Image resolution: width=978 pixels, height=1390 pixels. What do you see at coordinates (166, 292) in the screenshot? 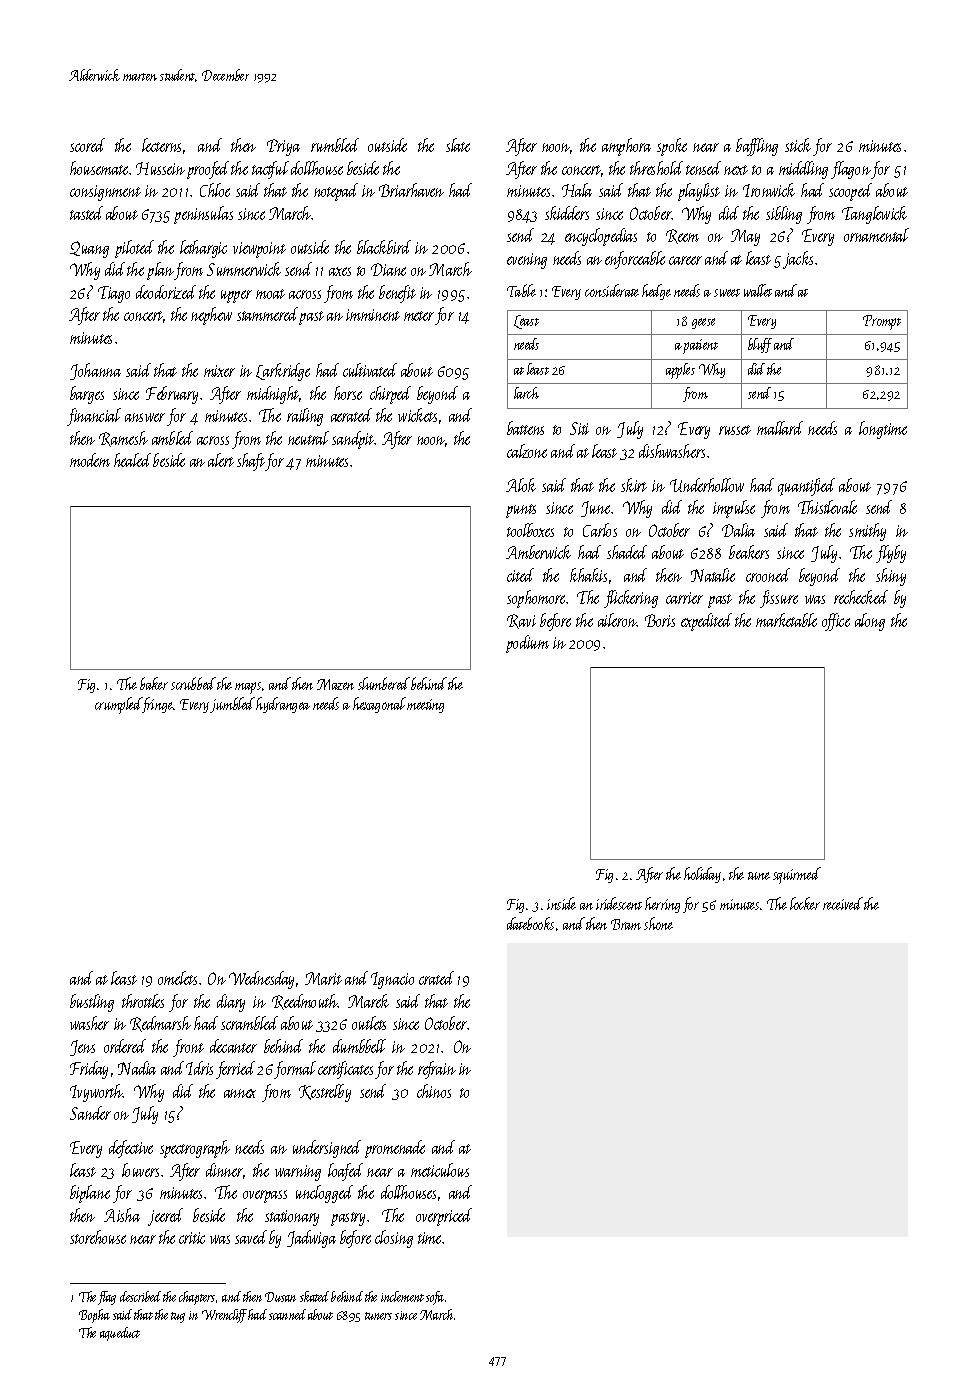
I see `deodorized` at bounding box center [166, 292].
